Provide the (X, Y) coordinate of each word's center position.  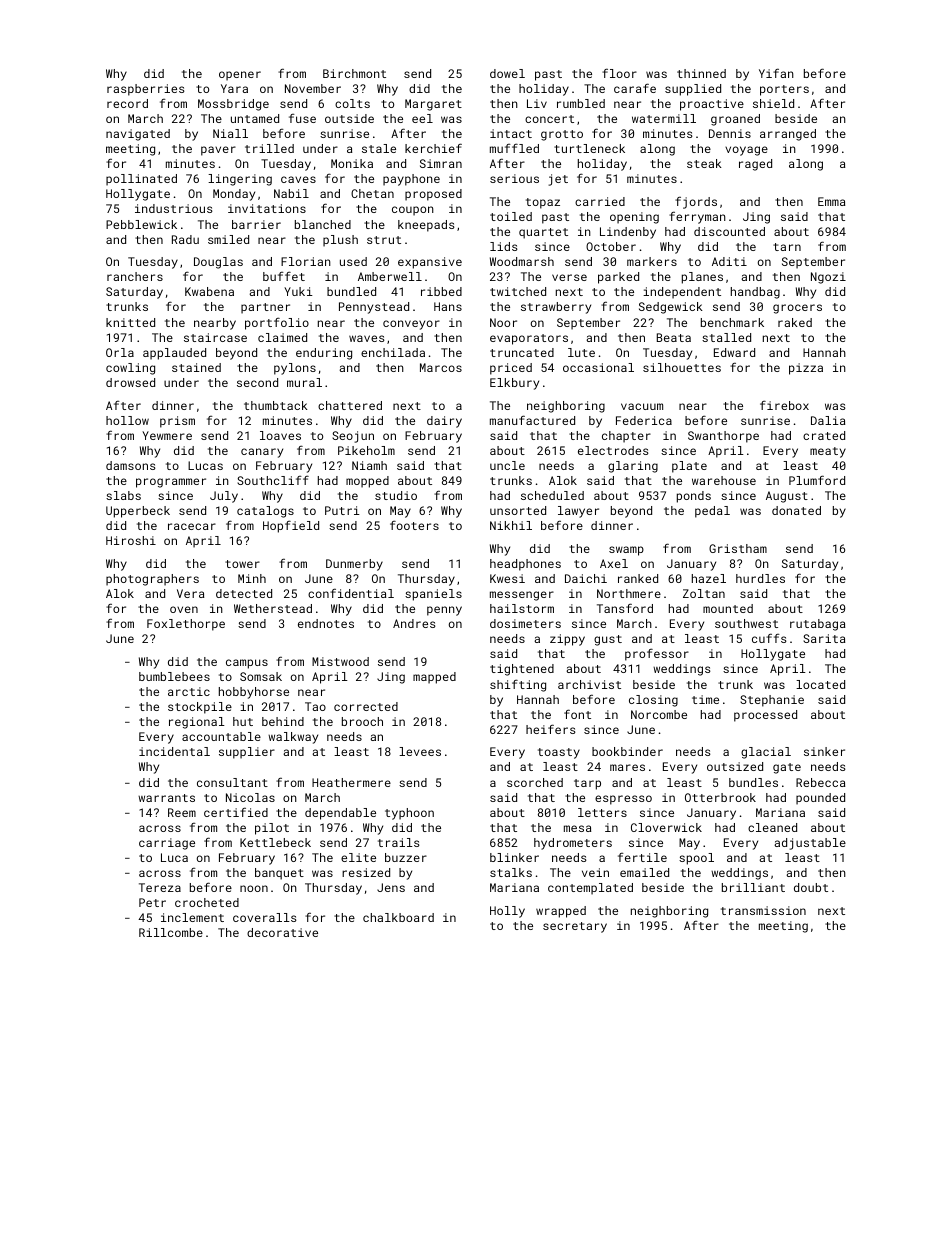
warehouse (724, 480)
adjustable (810, 844)
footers (414, 525)
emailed (644, 872)
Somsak (261, 676)
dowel (507, 73)
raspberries (146, 90)
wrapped (561, 912)
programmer (171, 483)
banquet (279, 874)
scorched (535, 782)
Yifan (776, 73)
